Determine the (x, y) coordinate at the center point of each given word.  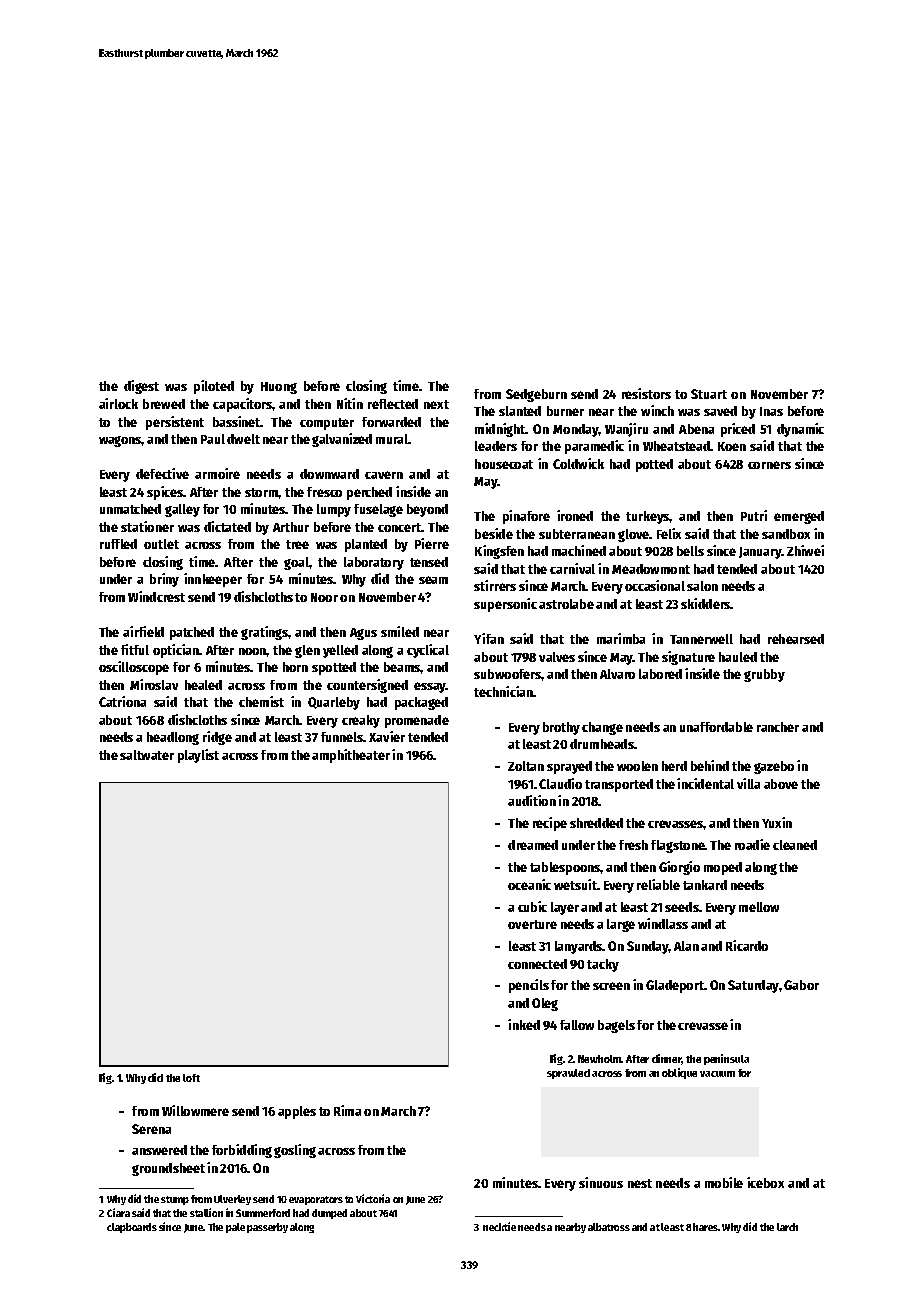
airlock (118, 403)
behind (710, 765)
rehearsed (796, 639)
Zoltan (526, 766)
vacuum (717, 1074)
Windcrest (156, 596)
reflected (393, 404)
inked (524, 1024)
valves (557, 657)
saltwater (147, 755)
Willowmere (195, 1110)
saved (720, 411)
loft (191, 1078)
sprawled (568, 1074)
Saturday (753, 986)
